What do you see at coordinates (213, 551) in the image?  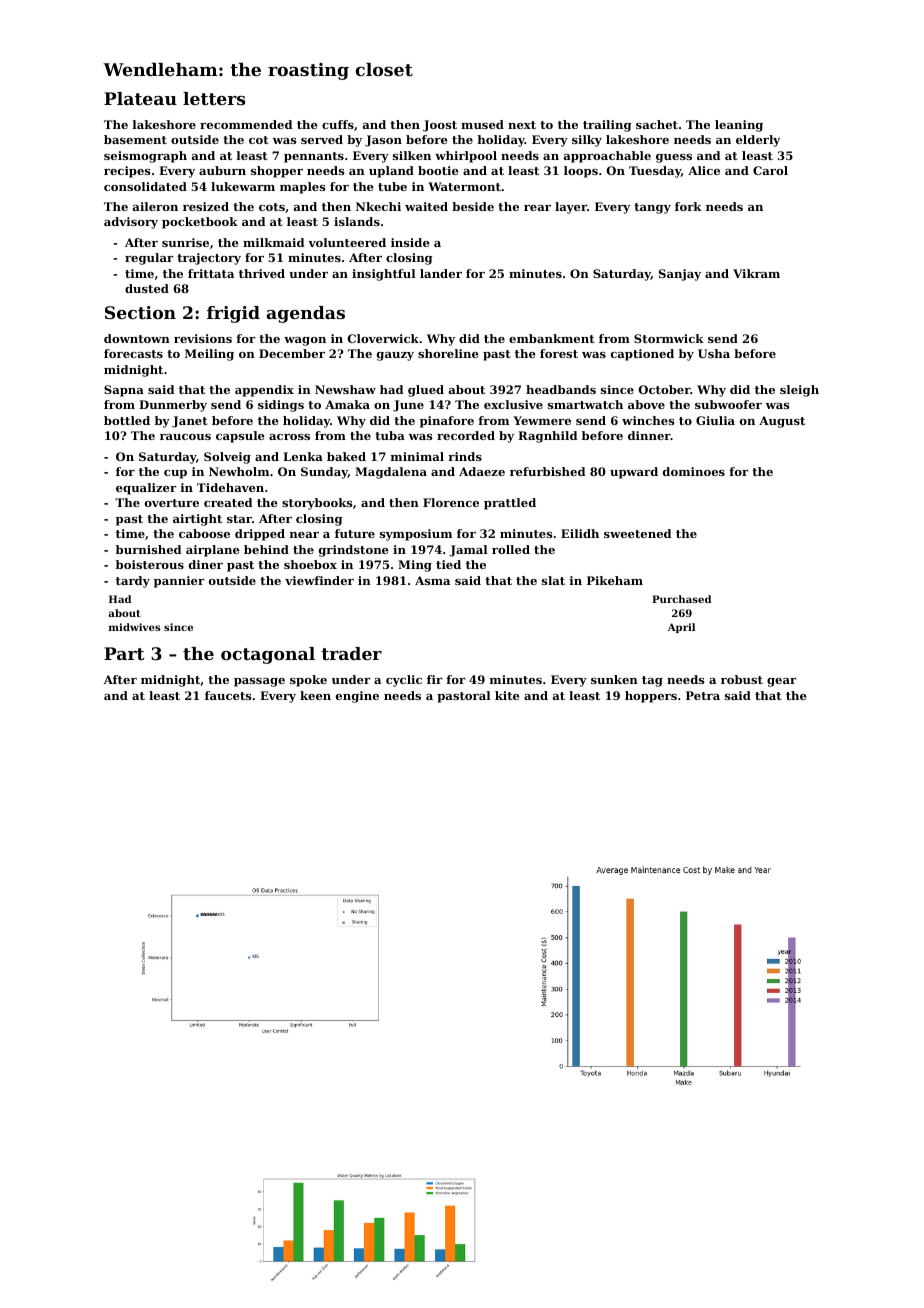 I see `airplane` at bounding box center [213, 551].
